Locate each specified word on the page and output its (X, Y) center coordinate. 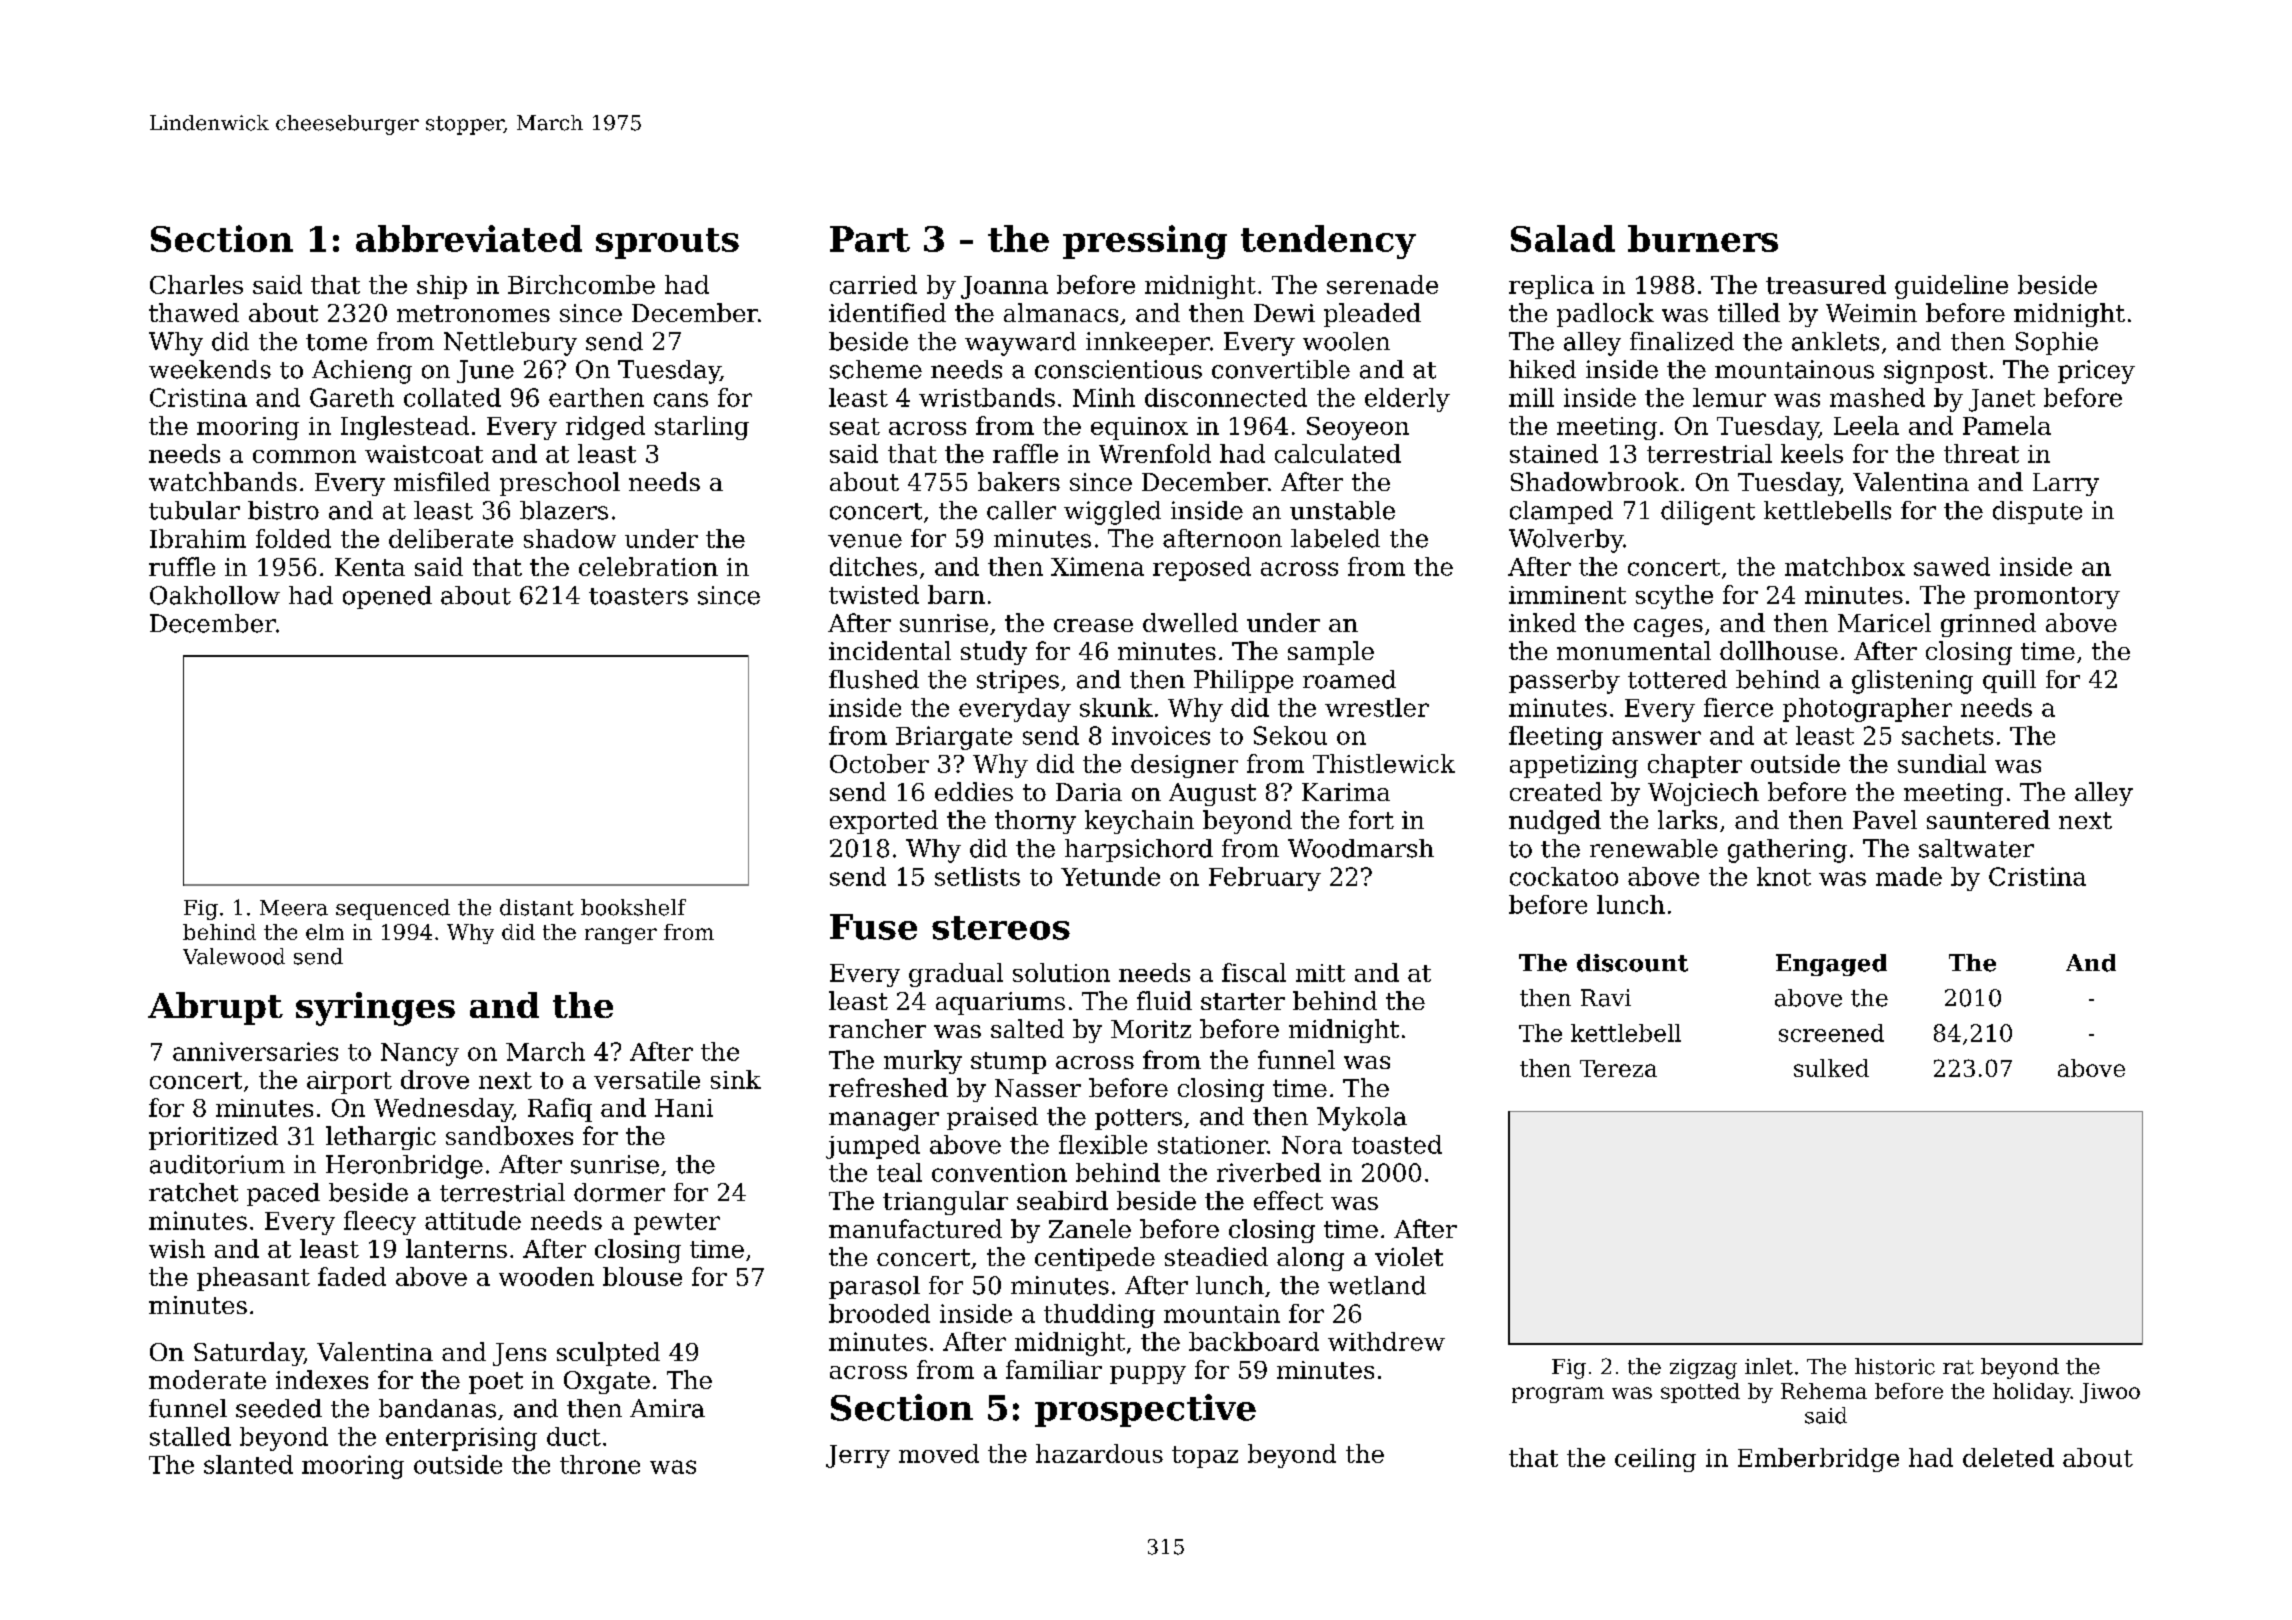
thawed (194, 312)
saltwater (1976, 848)
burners (1703, 238)
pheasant (253, 1279)
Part (870, 239)
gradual (956, 975)
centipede (1095, 1259)
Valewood (234, 956)
